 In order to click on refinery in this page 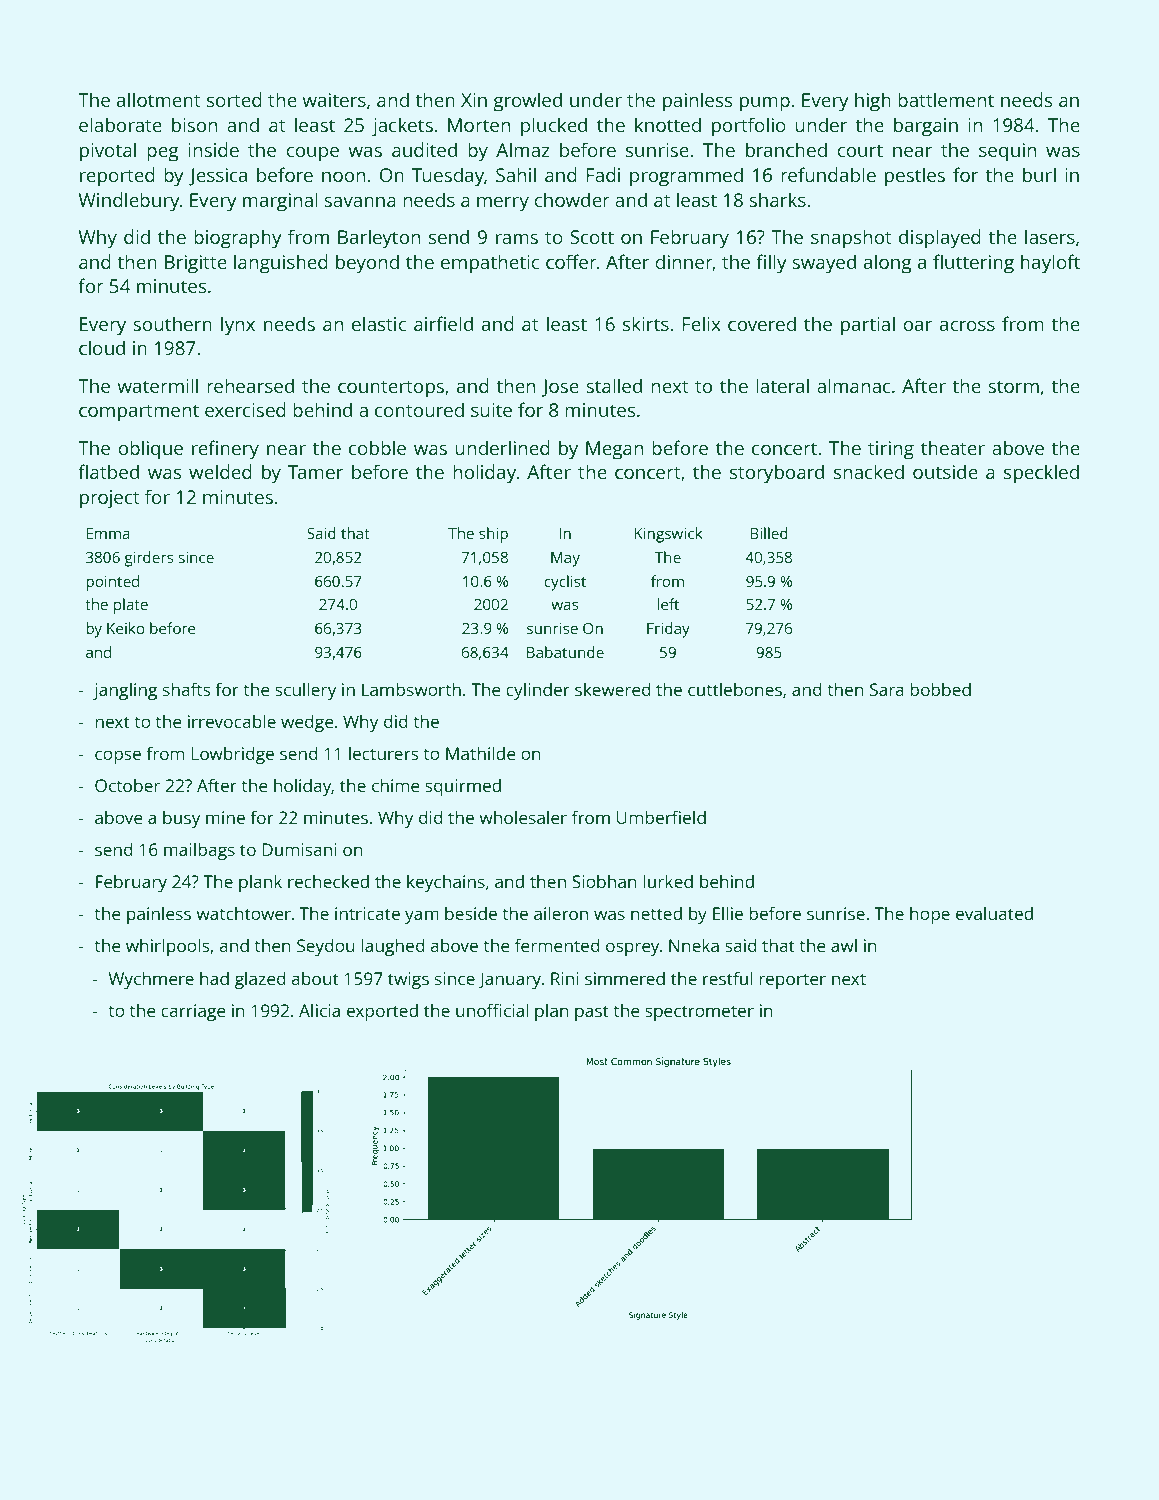, I will do `click(225, 450)`.
